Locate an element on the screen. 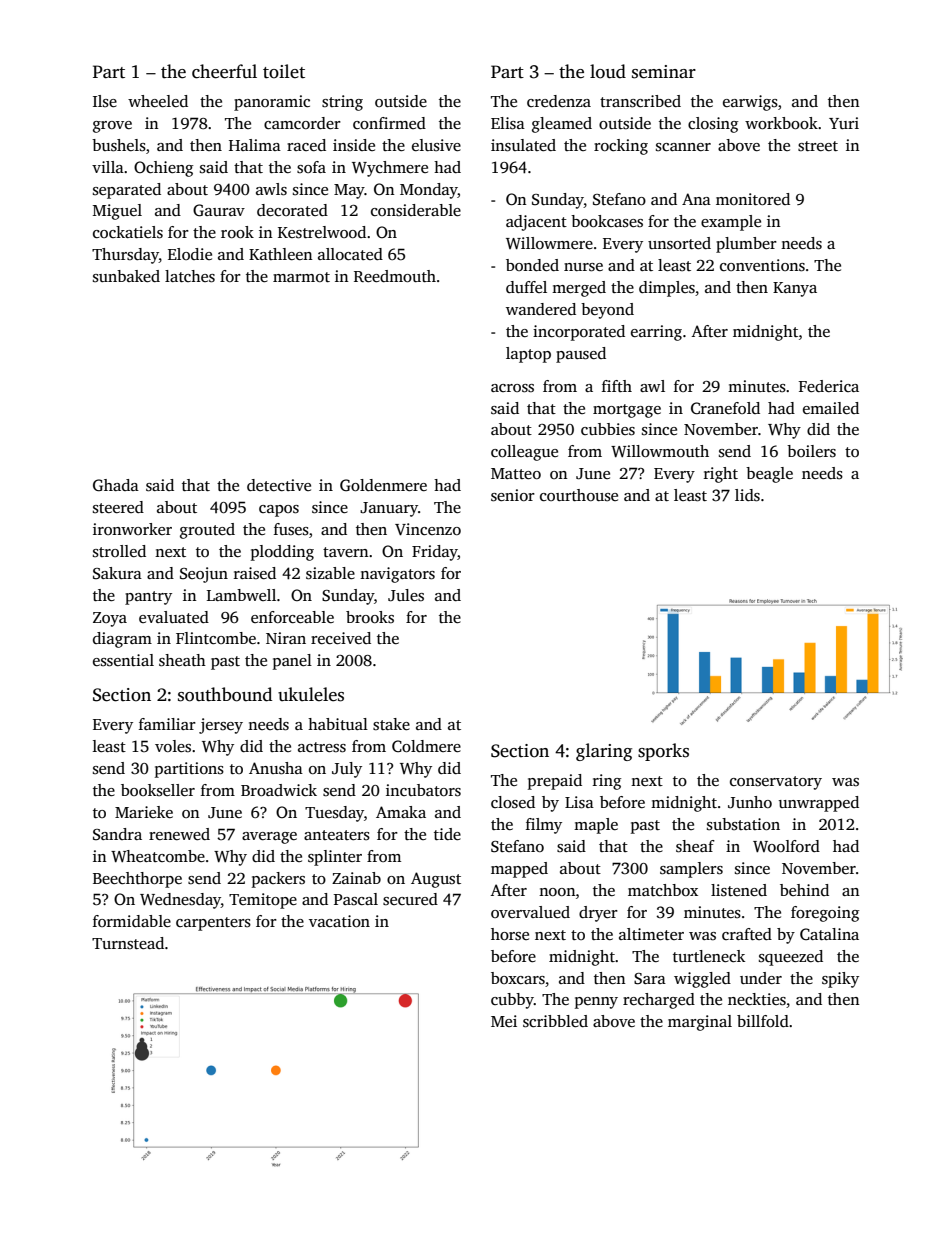 The height and width of the screenshot is (1233, 952). unwrapped is located at coordinates (819, 804).
